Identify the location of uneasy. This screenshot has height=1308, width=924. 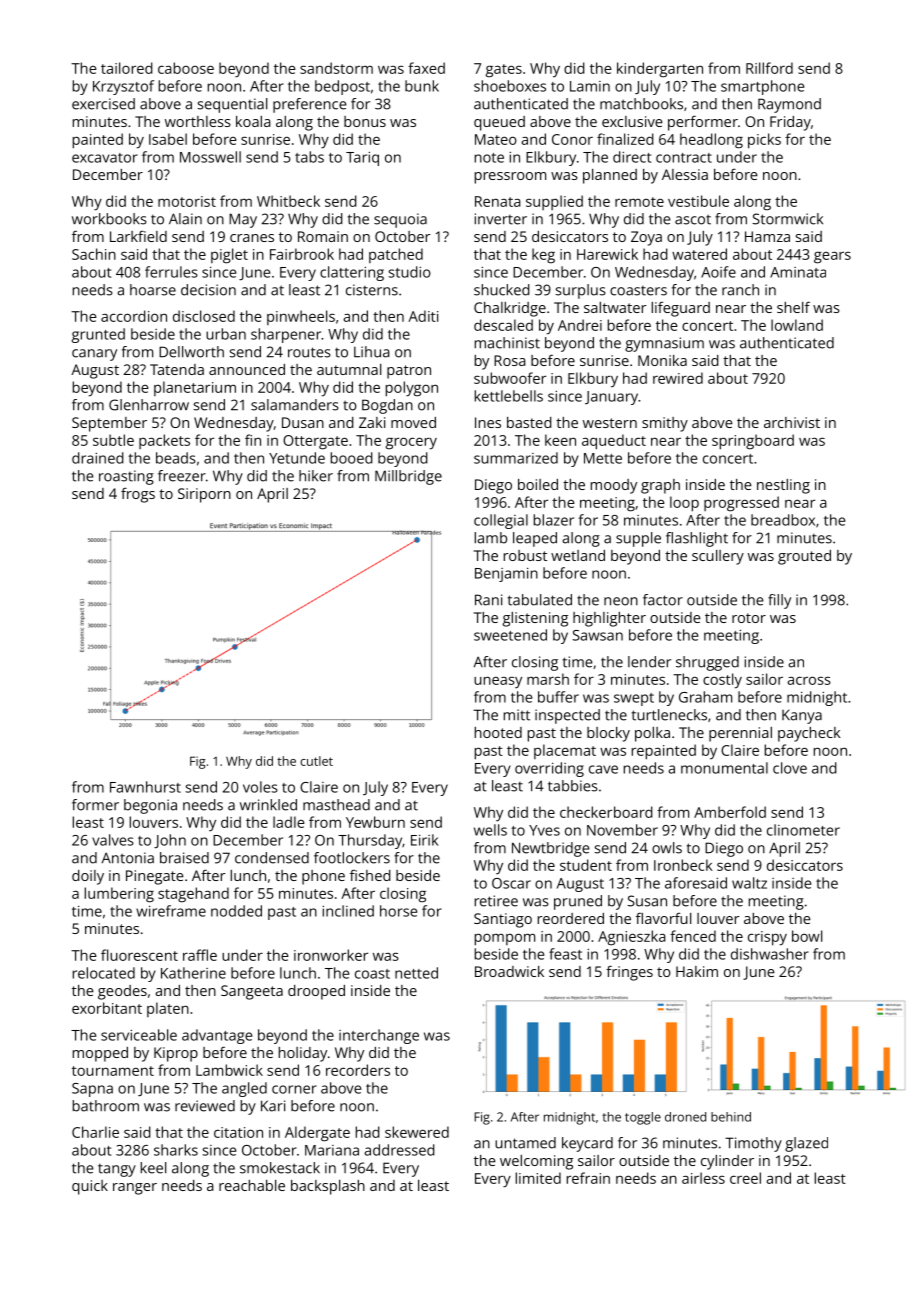
(498, 682).
